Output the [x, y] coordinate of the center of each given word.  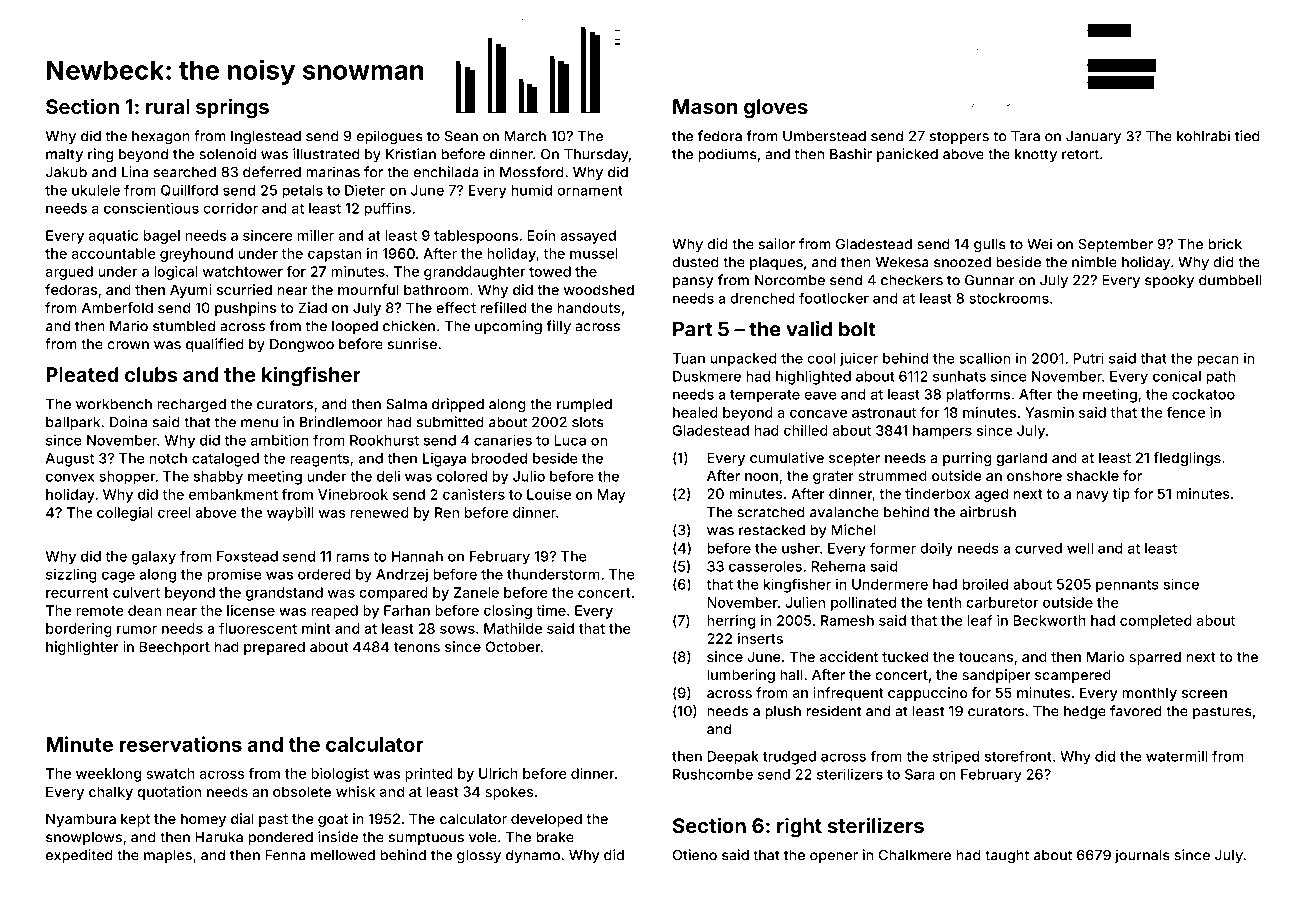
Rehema [838, 566]
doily [936, 549]
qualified [215, 345]
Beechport [174, 648]
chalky [111, 793]
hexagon [161, 138]
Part [692, 329]
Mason [705, 106]
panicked [907, 155]
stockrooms [1009, 298]
